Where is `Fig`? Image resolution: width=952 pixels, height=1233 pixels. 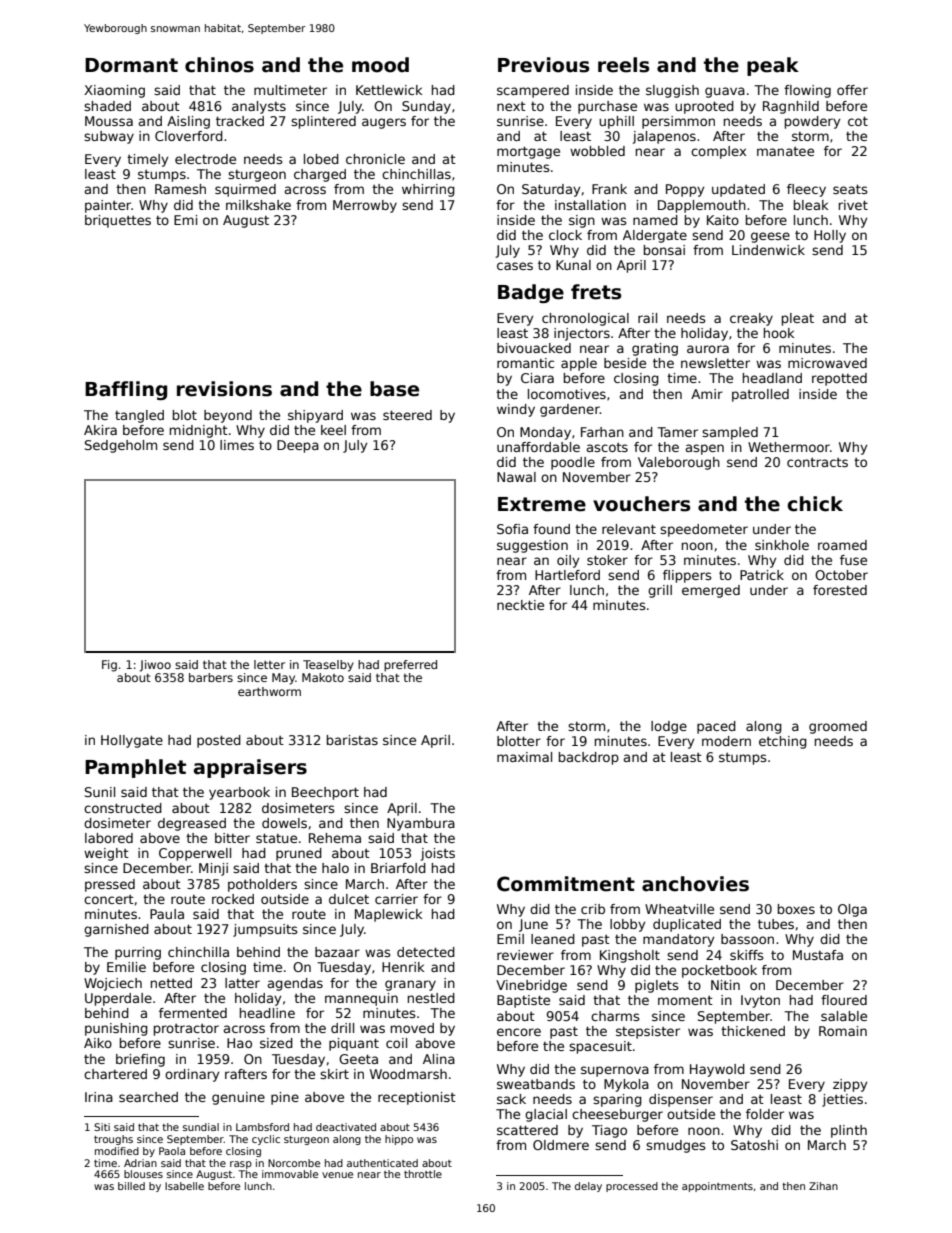
Fig is located at coordinates (109, 666).
